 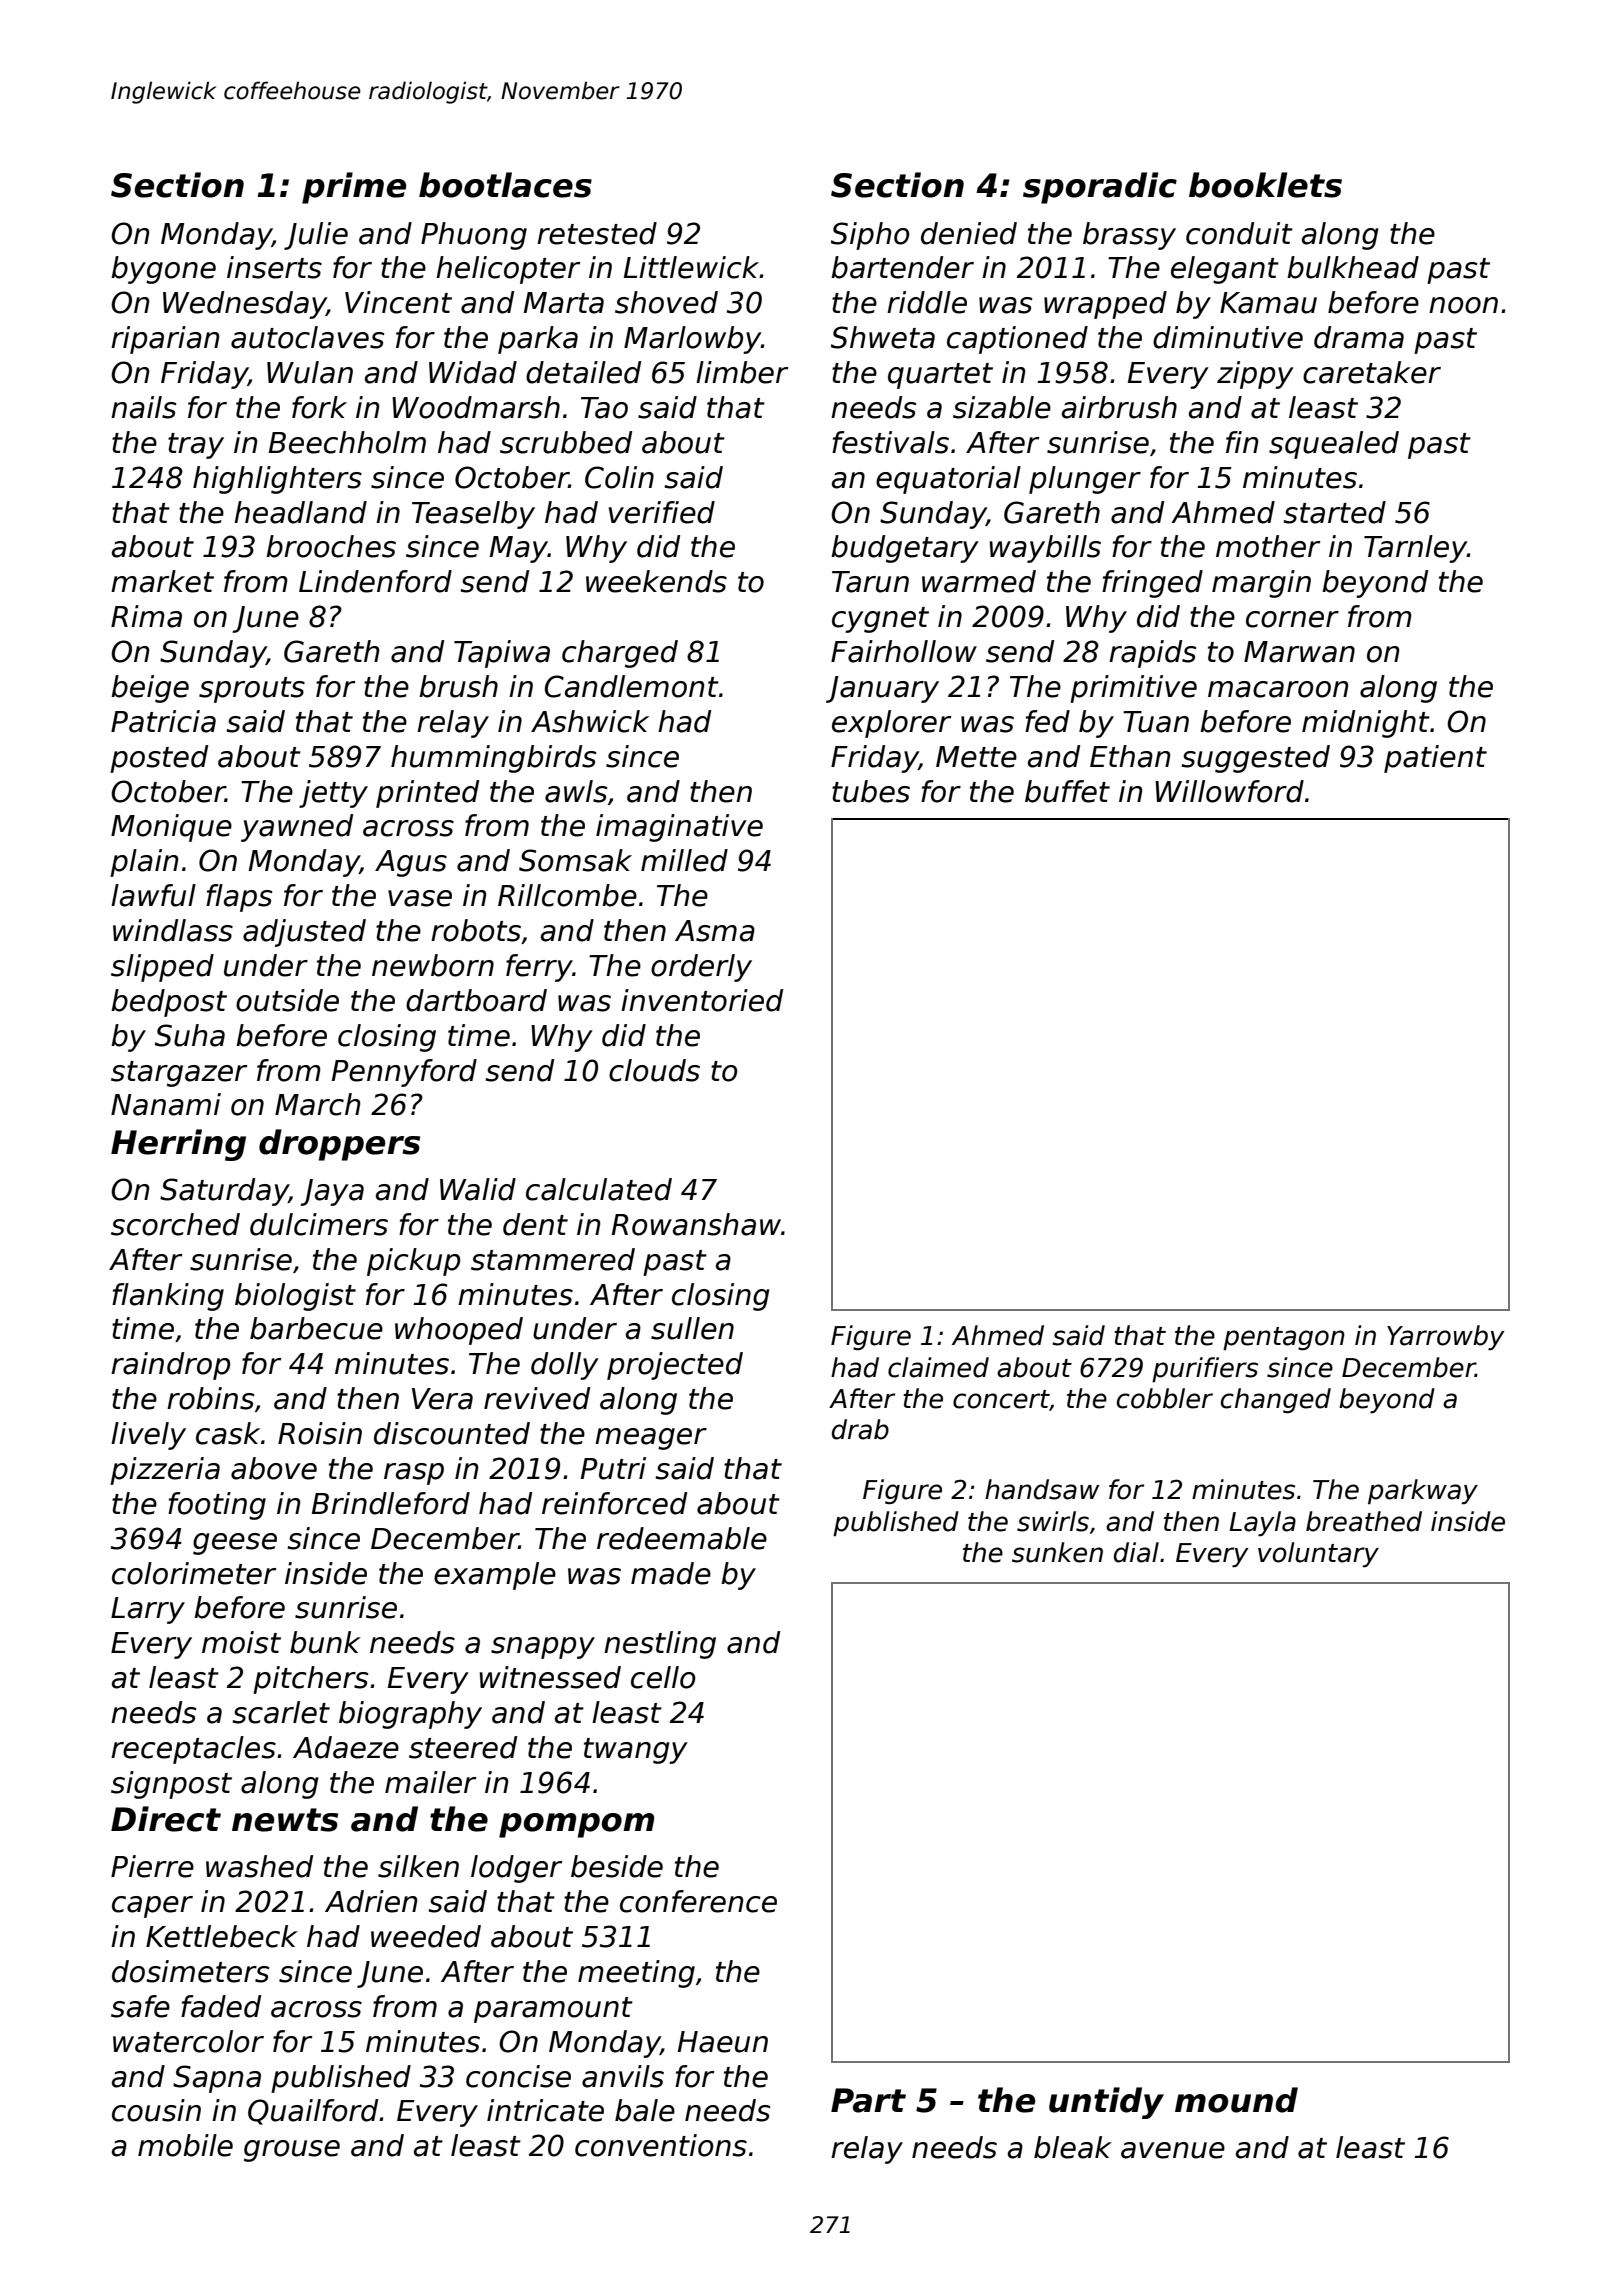 I want to click on inserts, so click(x=274, y=267).
